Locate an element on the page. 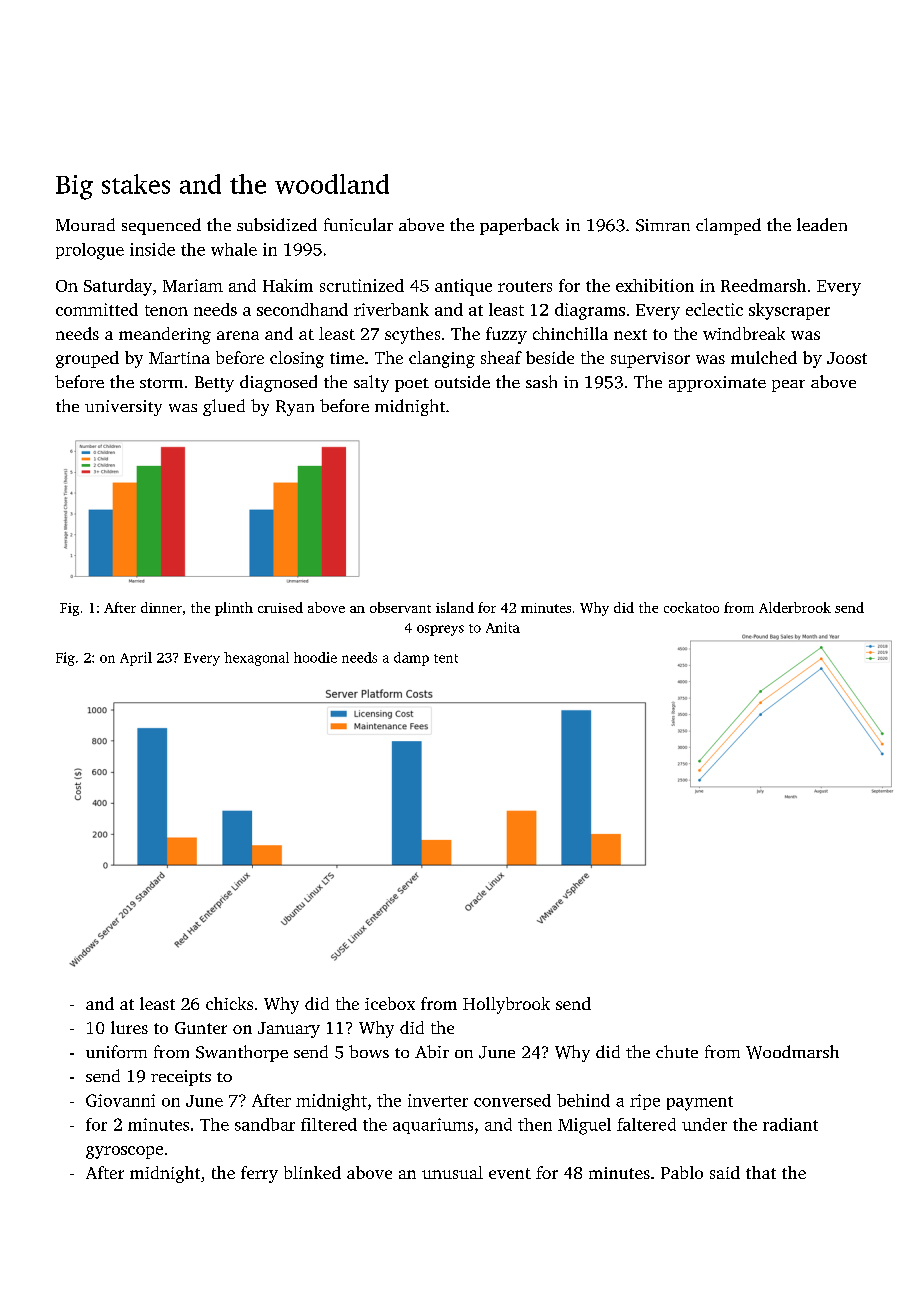 The image size is (924, 1311). hexagonal is located at coordinates (256, 659).
